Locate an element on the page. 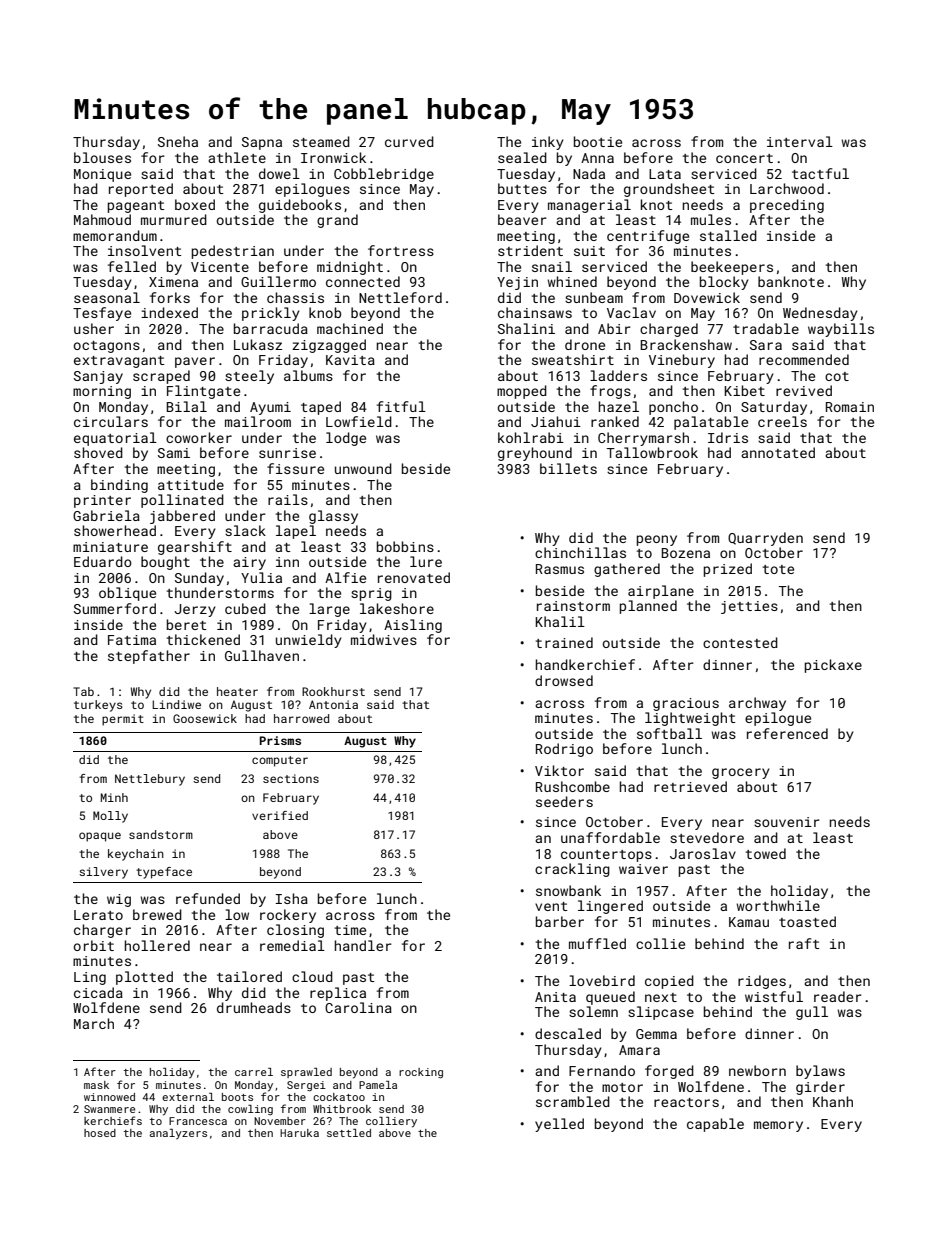 The width and height of the image is (952, 1233). drowsed is located at coordinates (564, 680).
